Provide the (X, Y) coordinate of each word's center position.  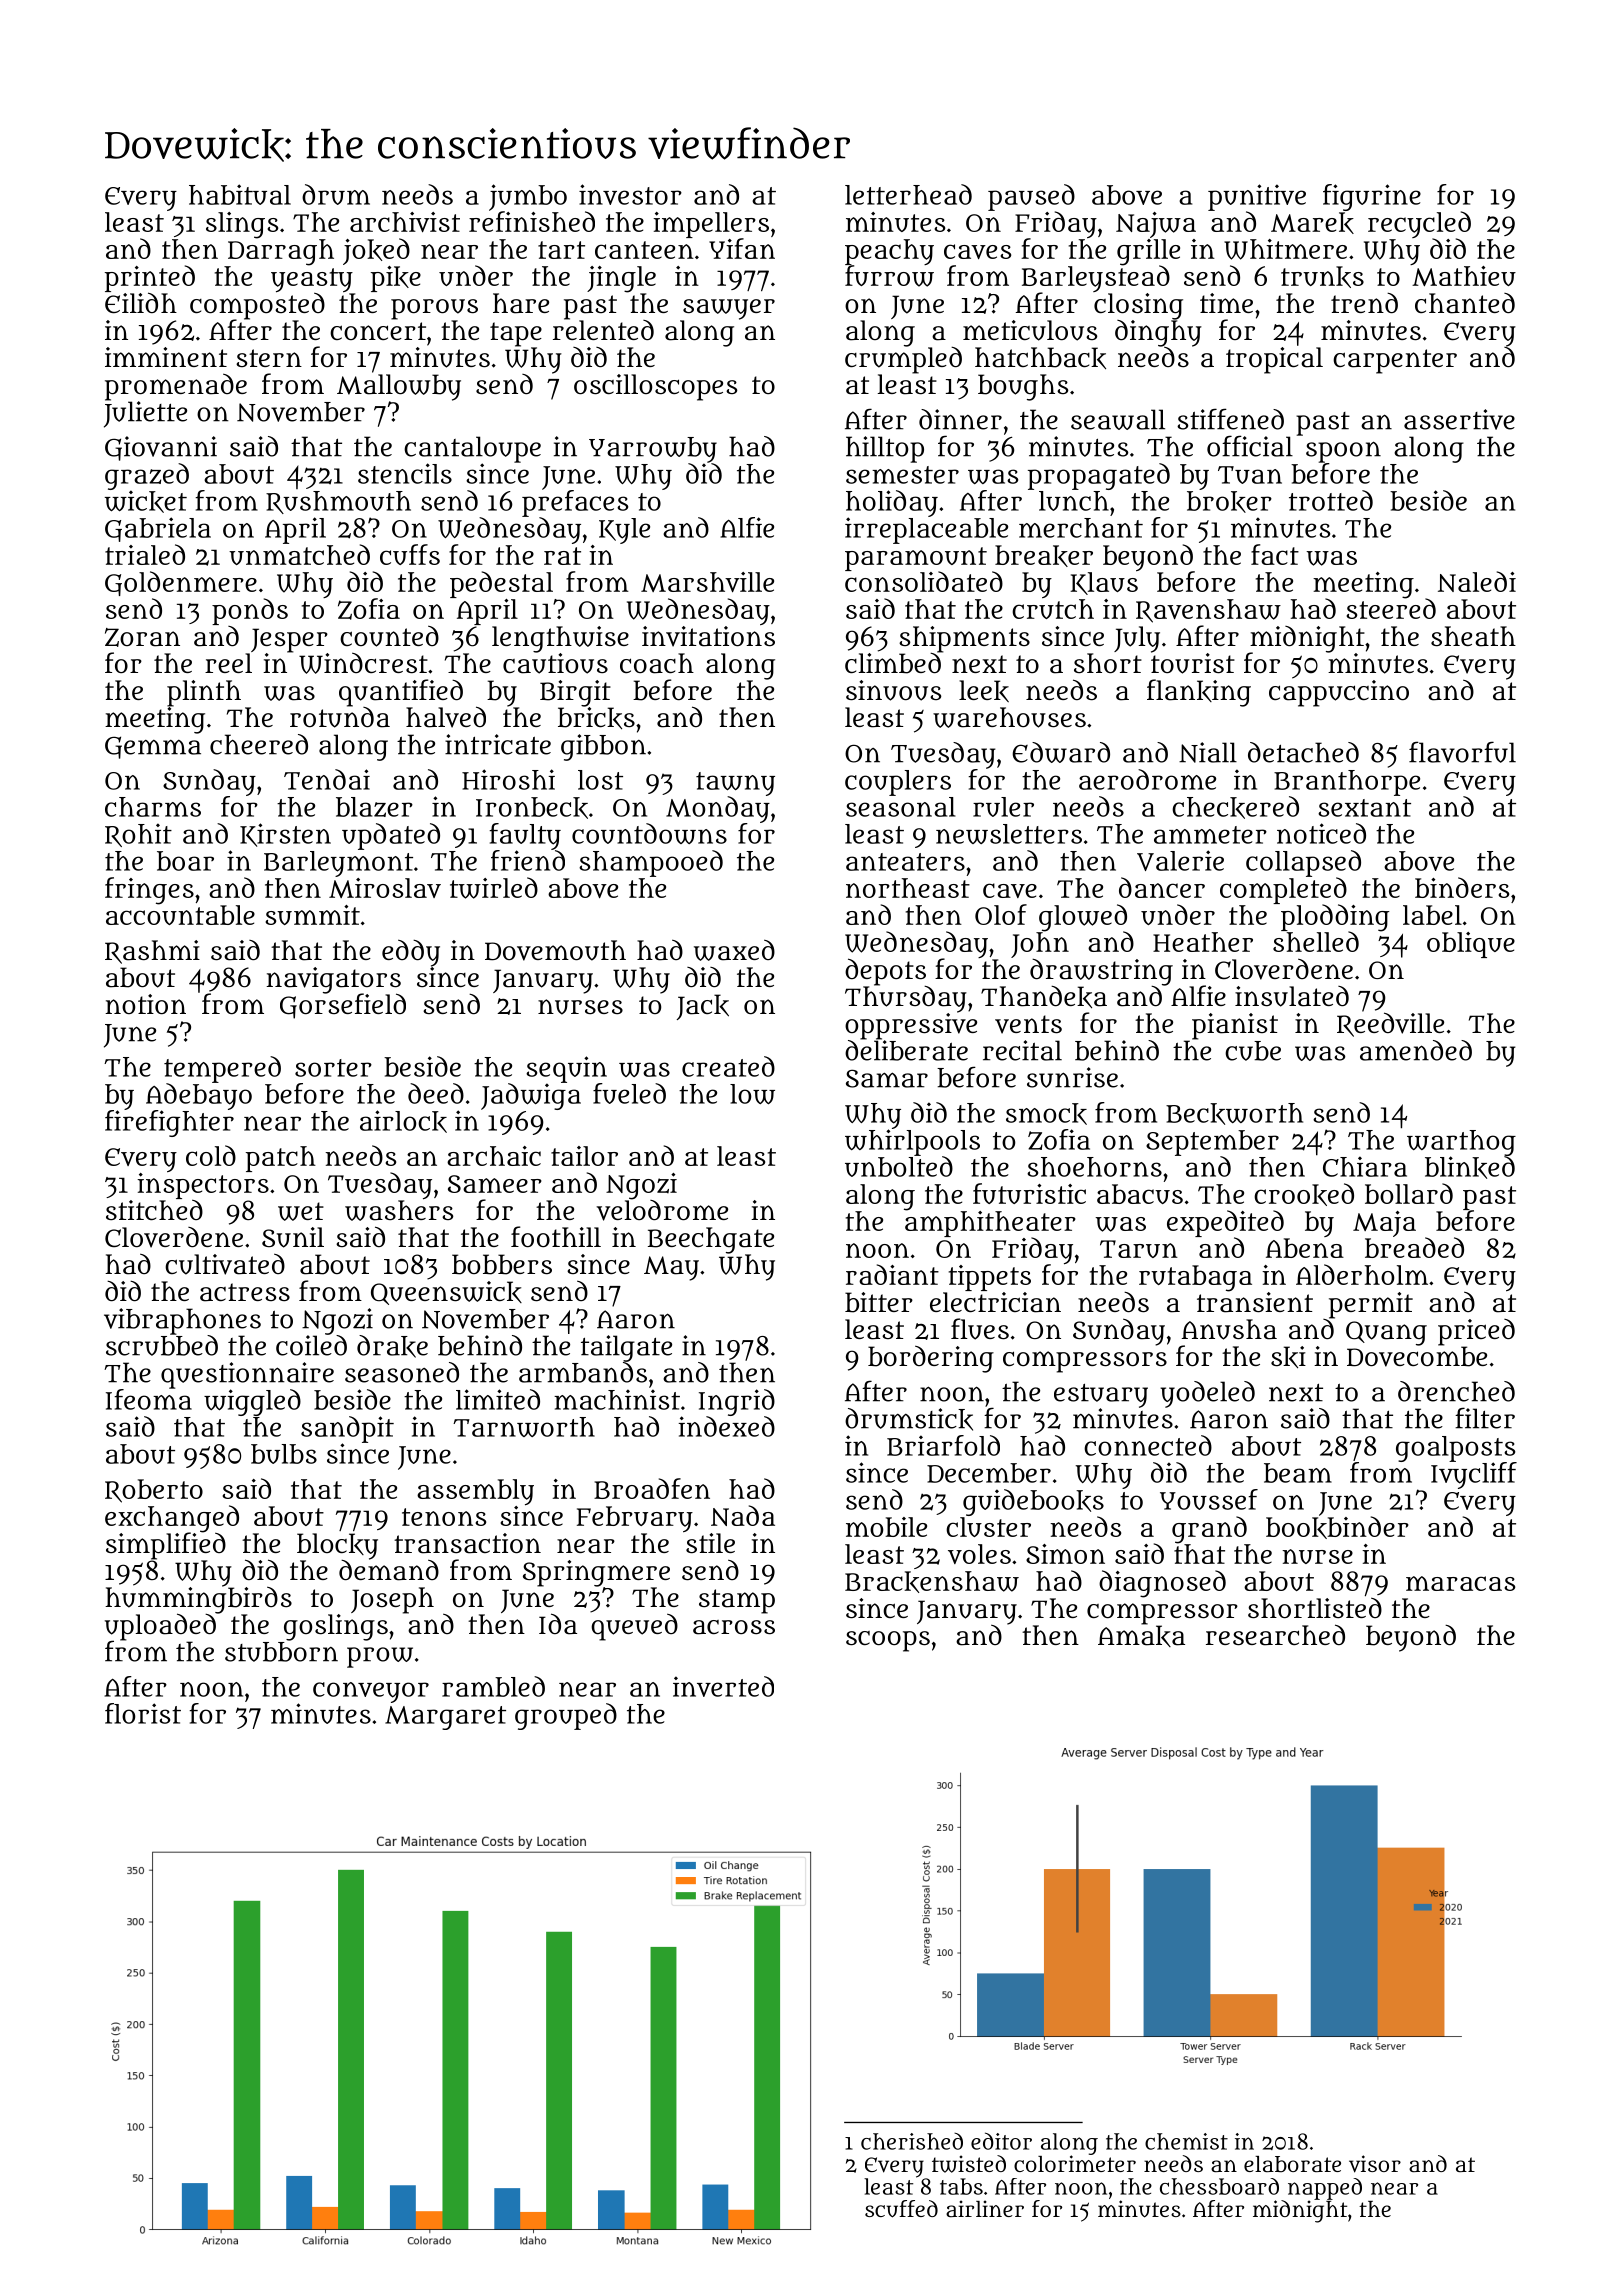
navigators (333, 980)
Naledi (1477, 581)
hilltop (885, 449)
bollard (1409, 1193)
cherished (912, 2141)
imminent (166, 357)
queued (634, 1627)
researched (1275, 1635)
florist (143, 1713)
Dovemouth (555, 950)
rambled (493, 1686)
